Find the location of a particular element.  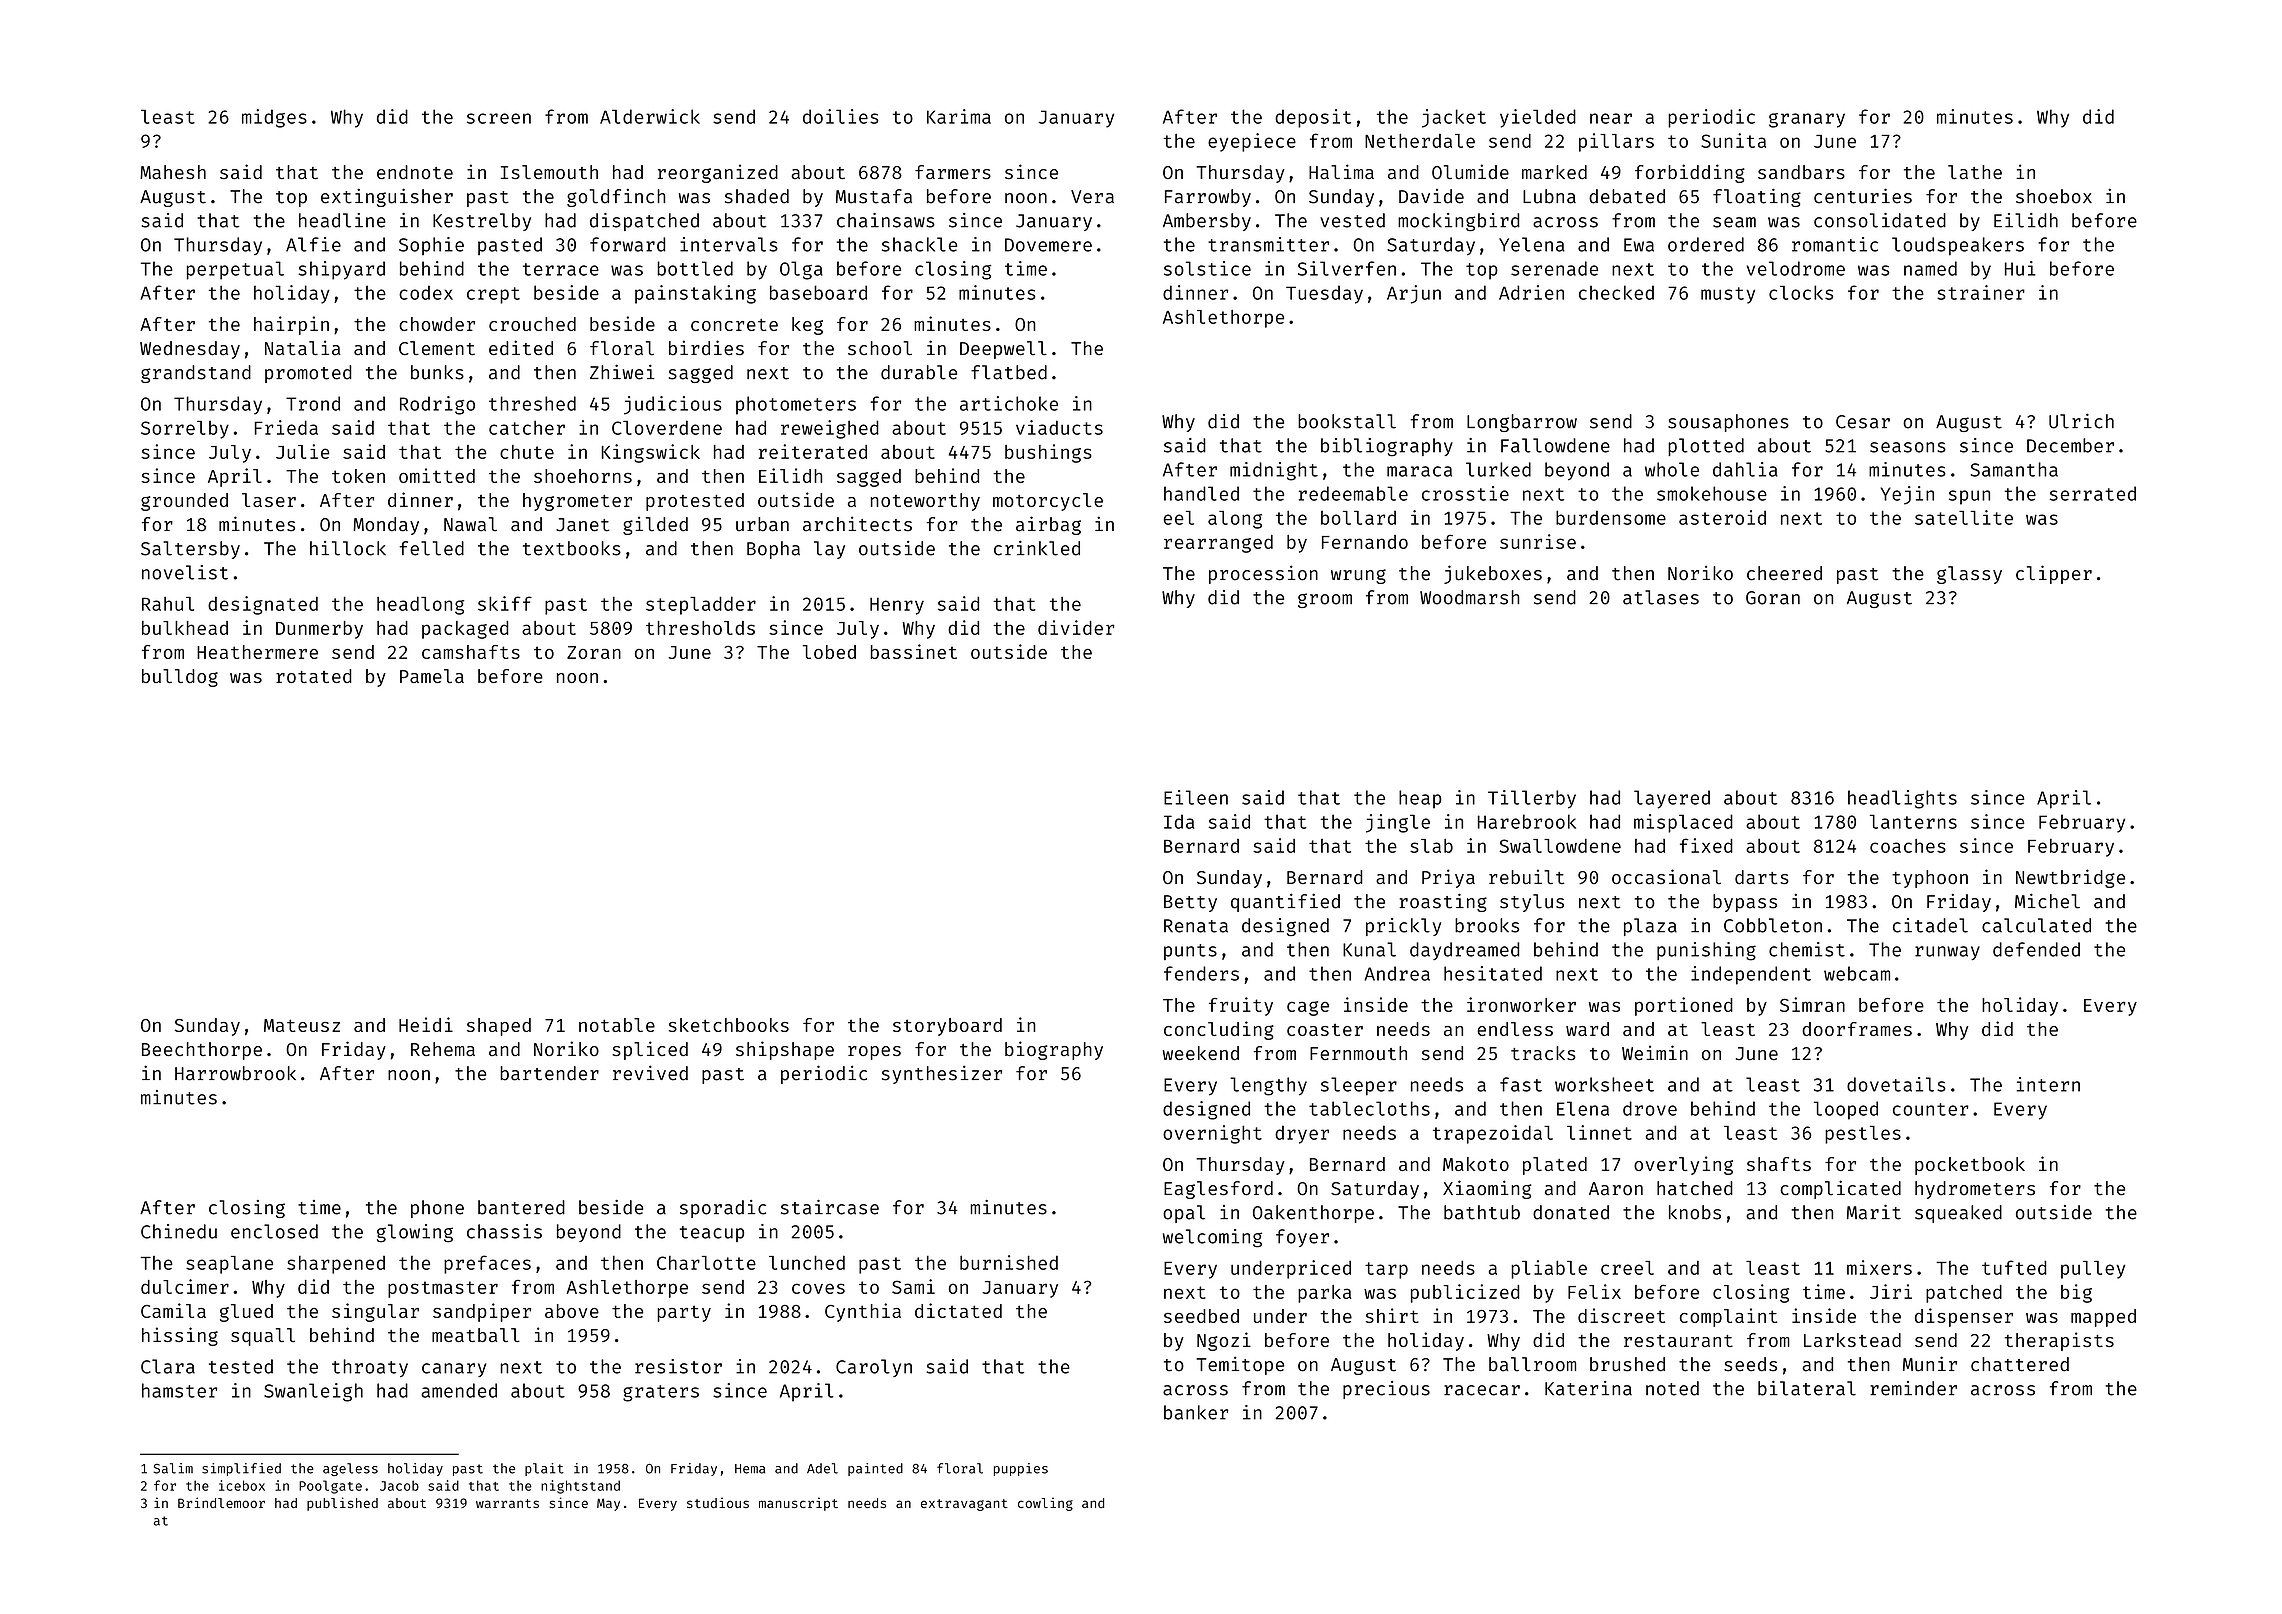

Karima is located at coordinates (959, 116).
